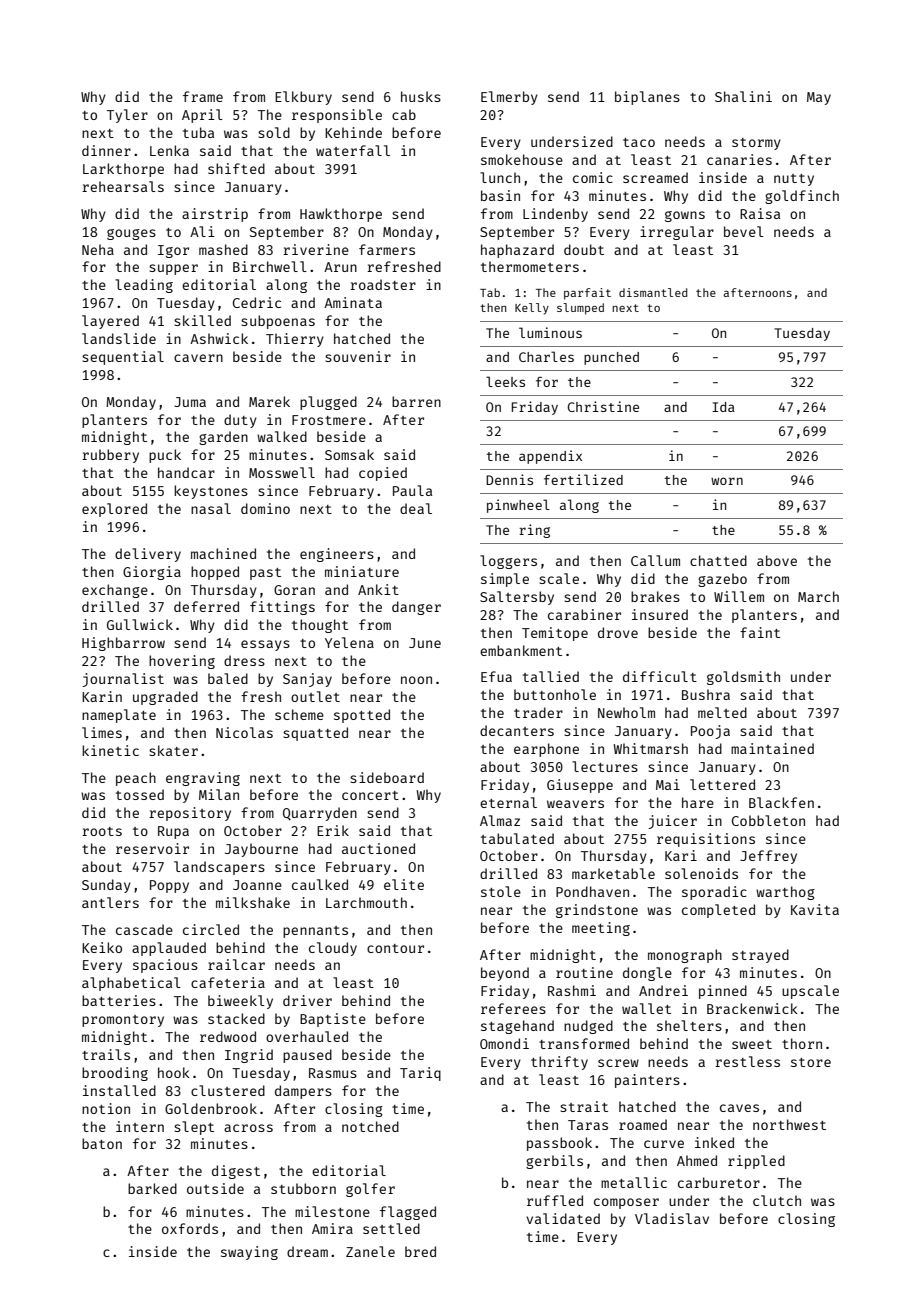  What do you see at coordinates (772, 748) in the screenshot?
I see `maintained` at bounding box center [772, 748].
